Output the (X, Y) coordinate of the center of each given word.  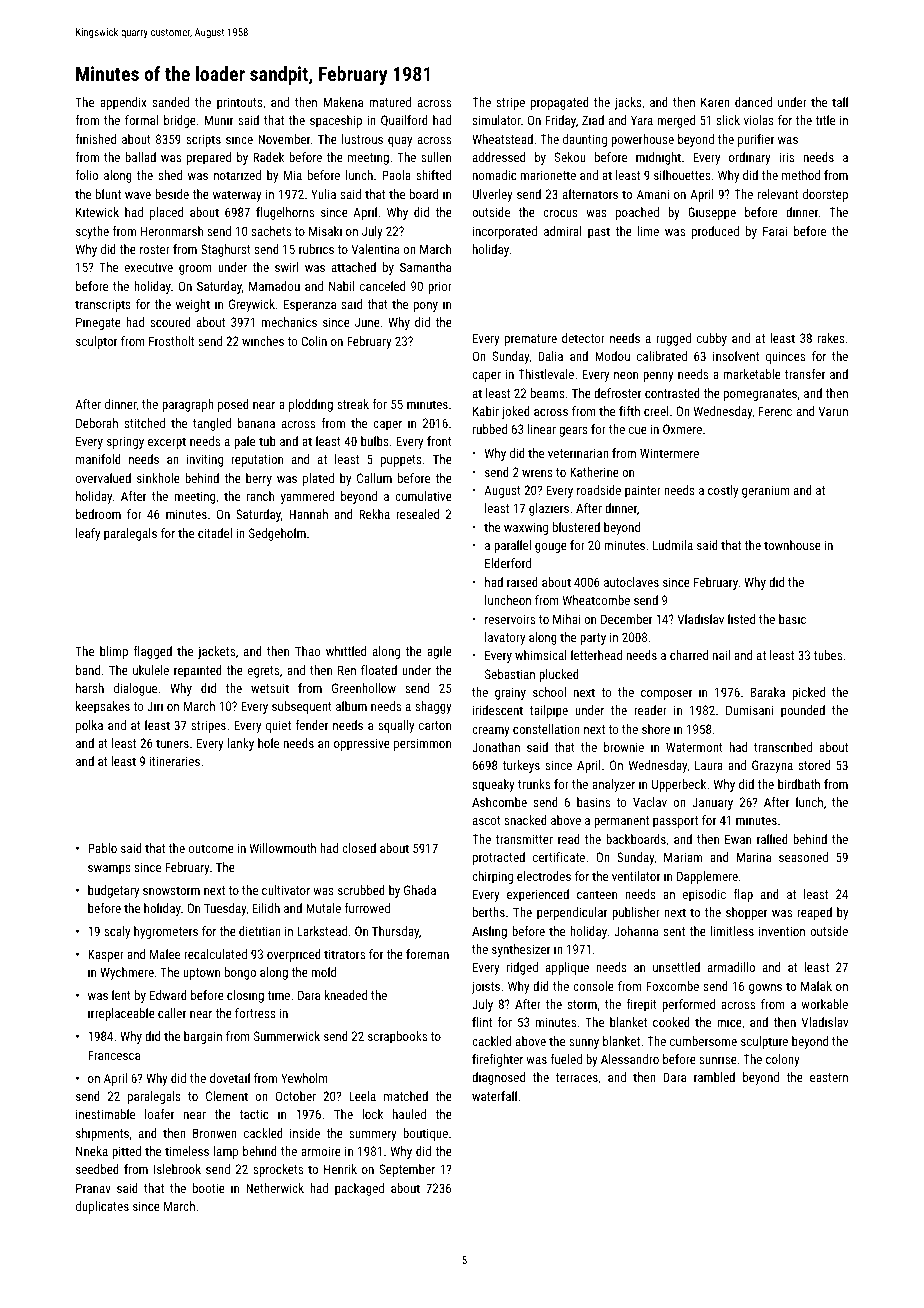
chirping (492, 877)
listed (741, 619)
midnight (658, 158)
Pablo (102, 848)
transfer (805, 374)
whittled (346, 651)
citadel (215, 533)
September (407, 1170)
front (439, 441)
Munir (219, 120)
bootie (209, 1188)
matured (390, 102)
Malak (816, 986)
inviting (205, 460)
